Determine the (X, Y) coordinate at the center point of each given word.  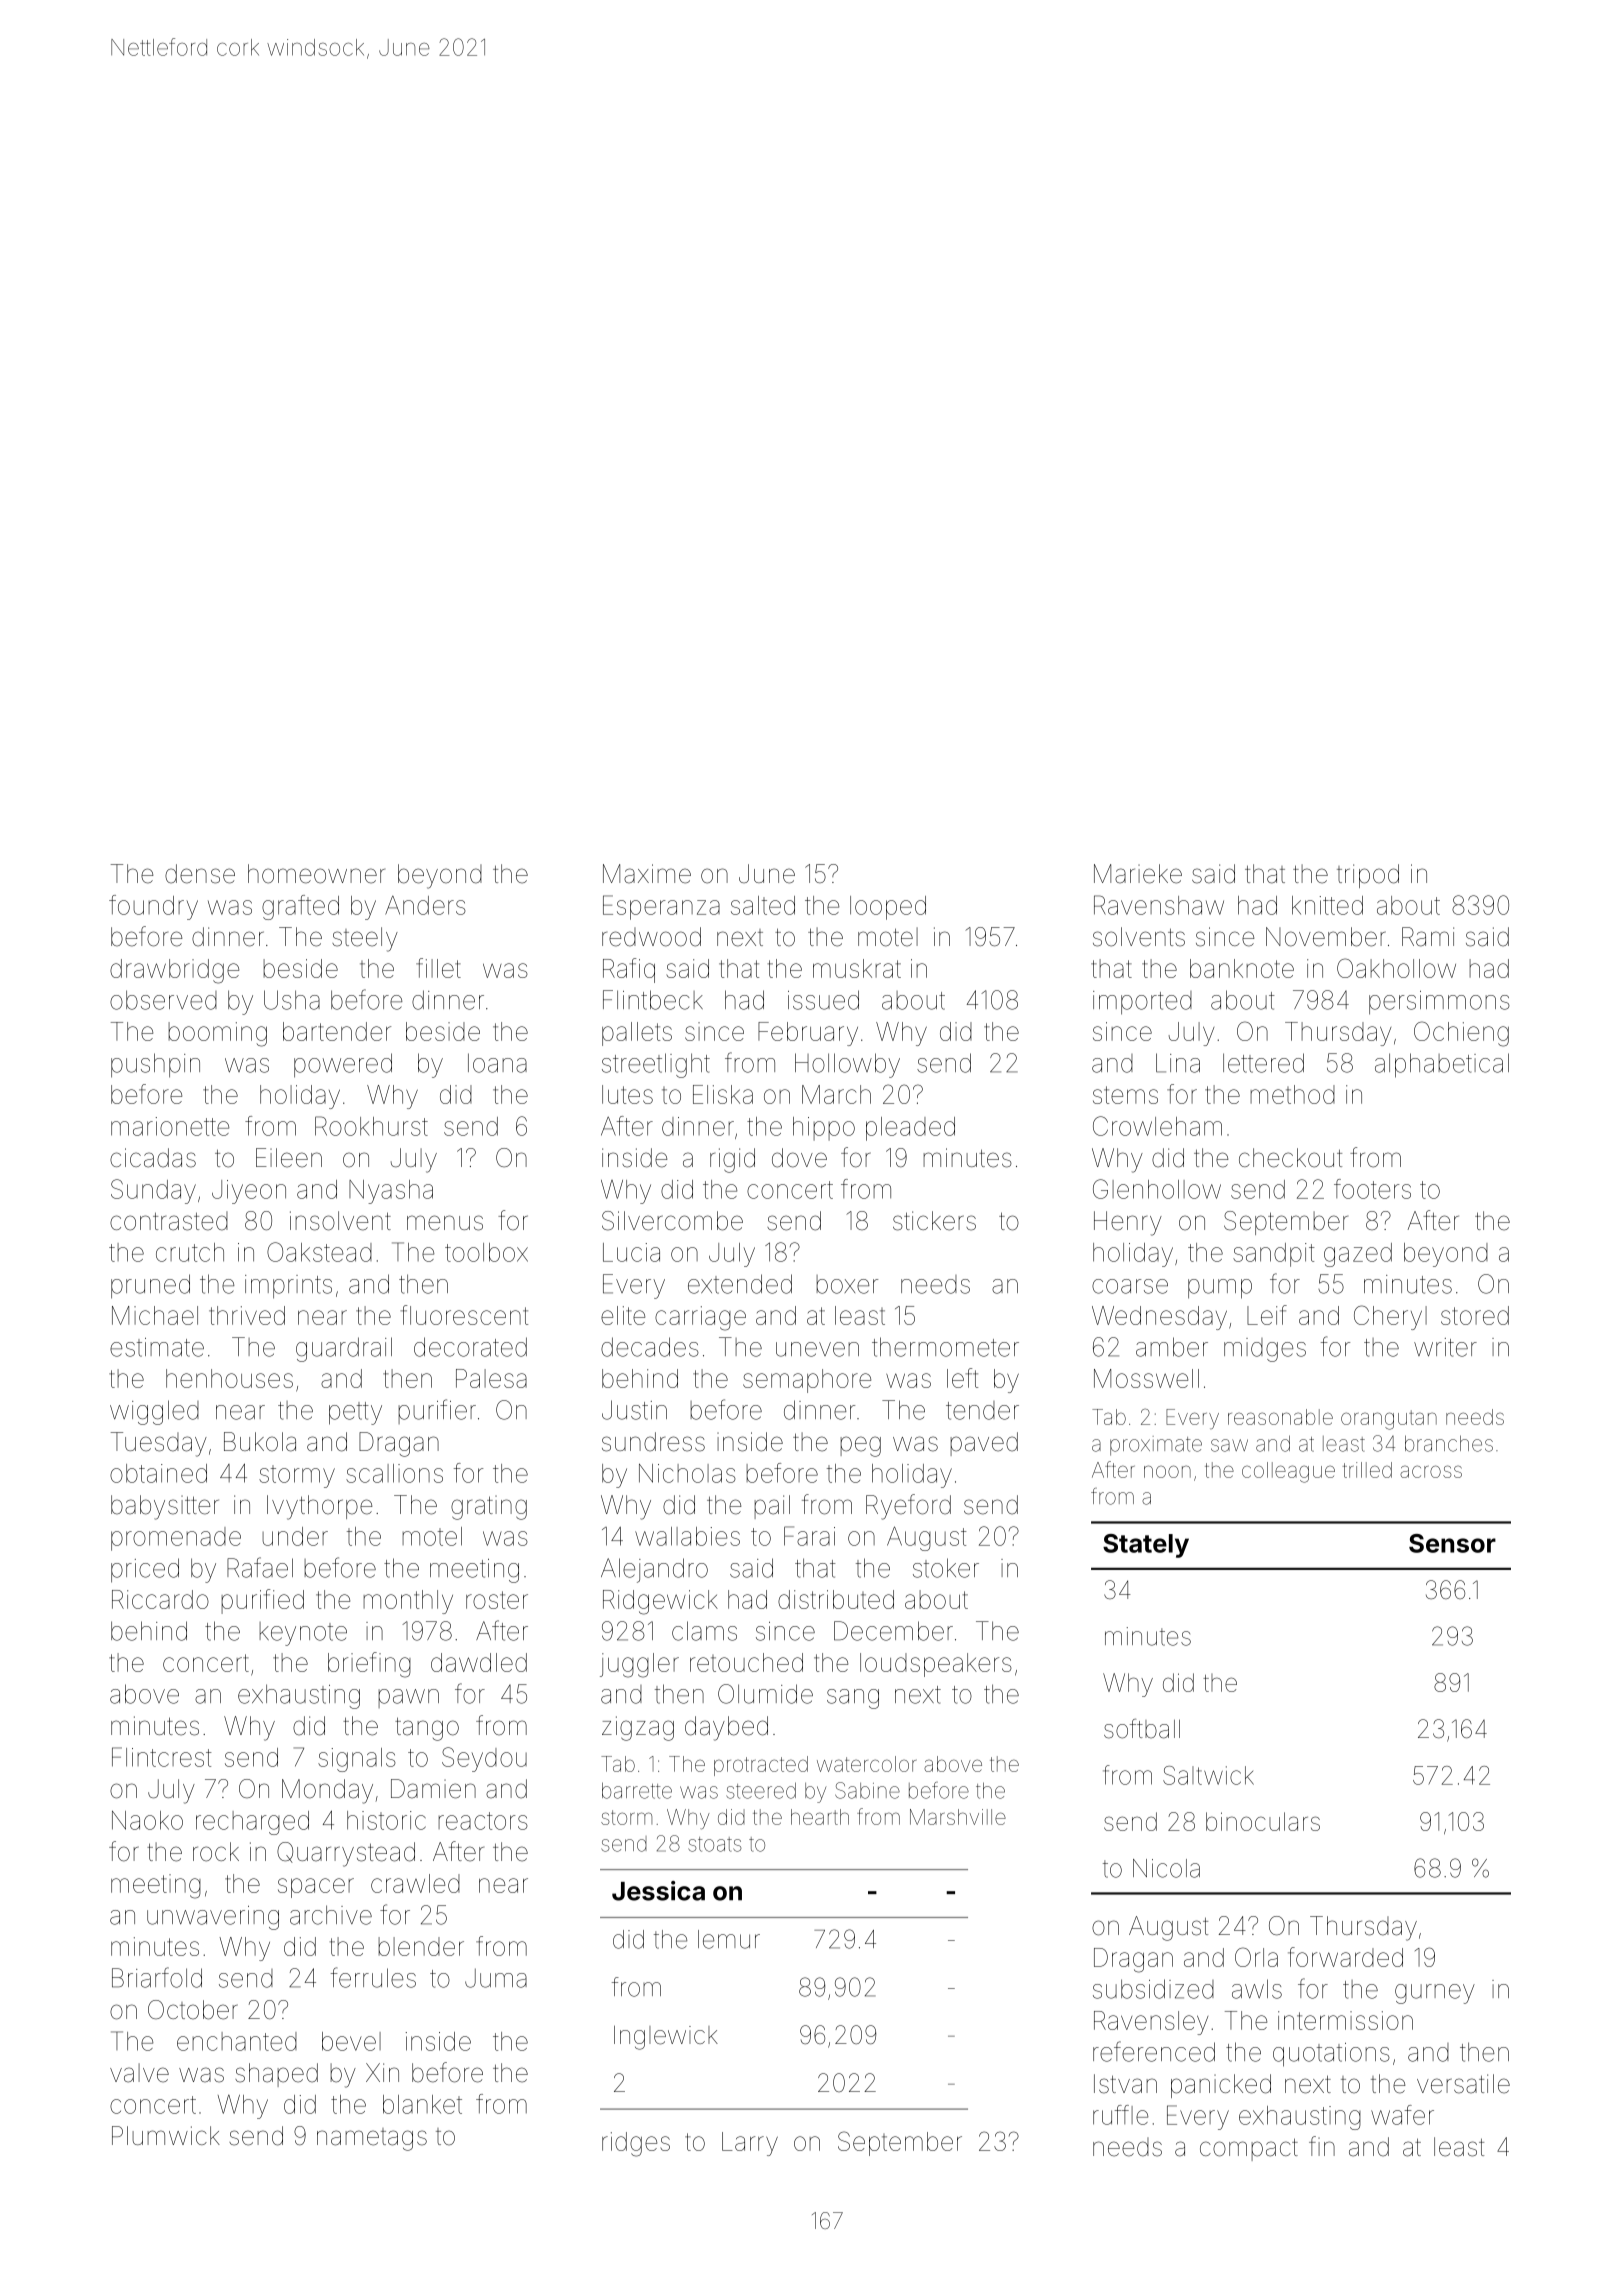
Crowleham (1157, 1126)
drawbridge (174, 971)
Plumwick (166, 2135)
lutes (627, 1094)
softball (1142, 1729)
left (962, 1378)
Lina (1178, 1063)
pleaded (910, 1129)
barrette (637, 1790)
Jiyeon (249, 1192)
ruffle (1120, 2115)
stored (1475, 1315)
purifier (437, 1411)
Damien (433, 1789)
